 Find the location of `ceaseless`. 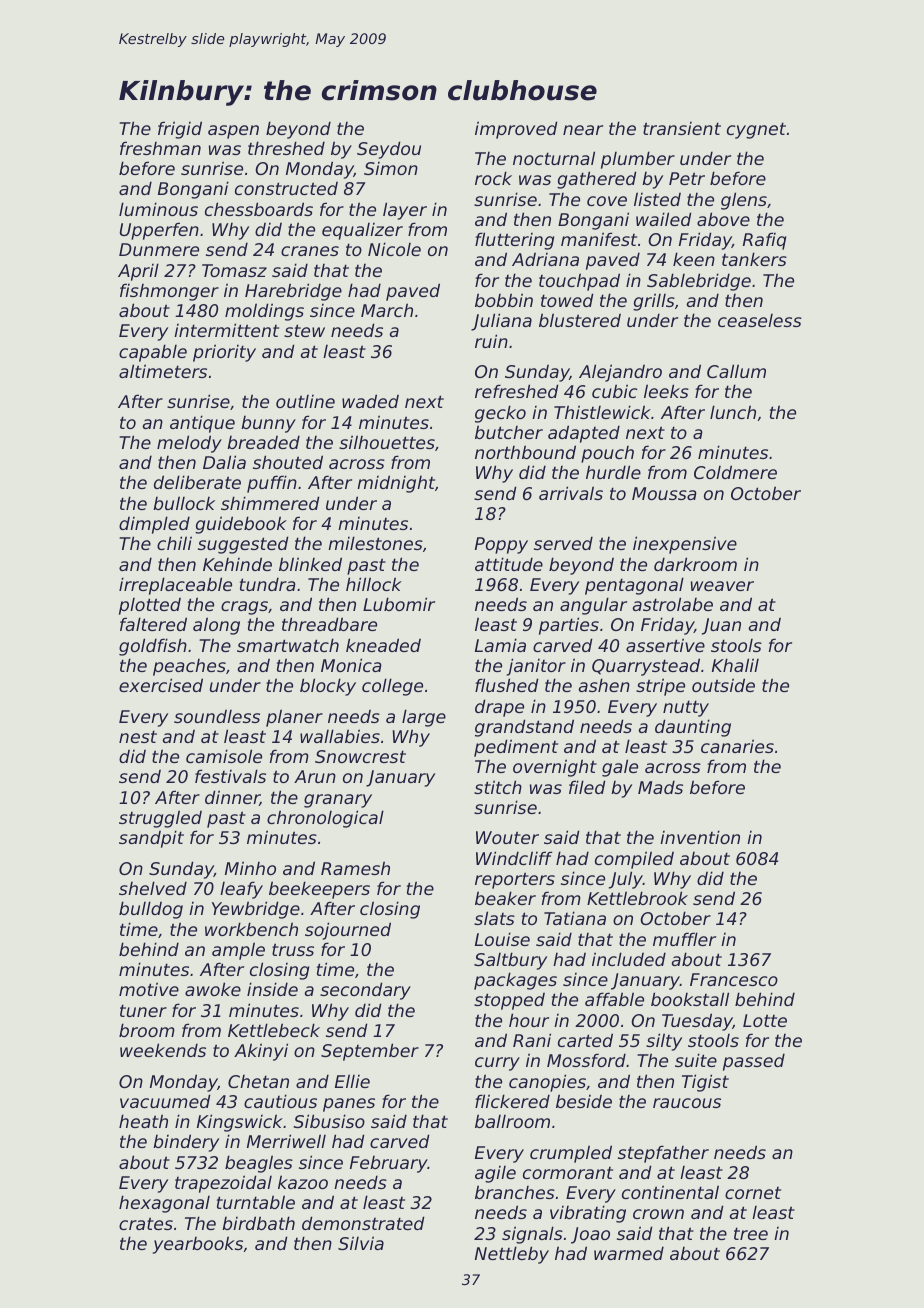

ceaseless is located at coordinates (760, 320).
